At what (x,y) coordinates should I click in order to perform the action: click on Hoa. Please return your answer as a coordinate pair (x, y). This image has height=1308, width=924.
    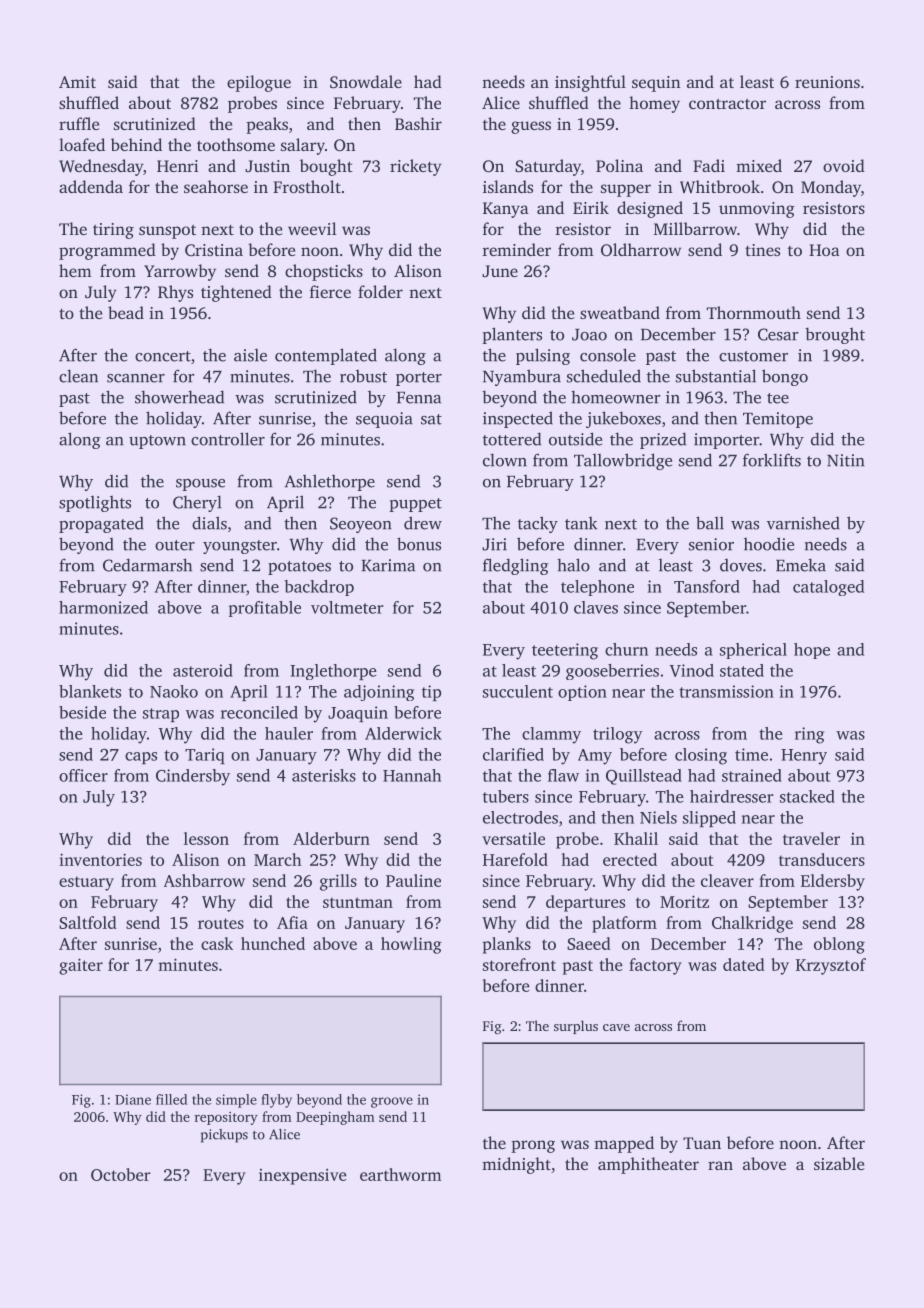
    Looking at the image, I should click on (824, 250).
